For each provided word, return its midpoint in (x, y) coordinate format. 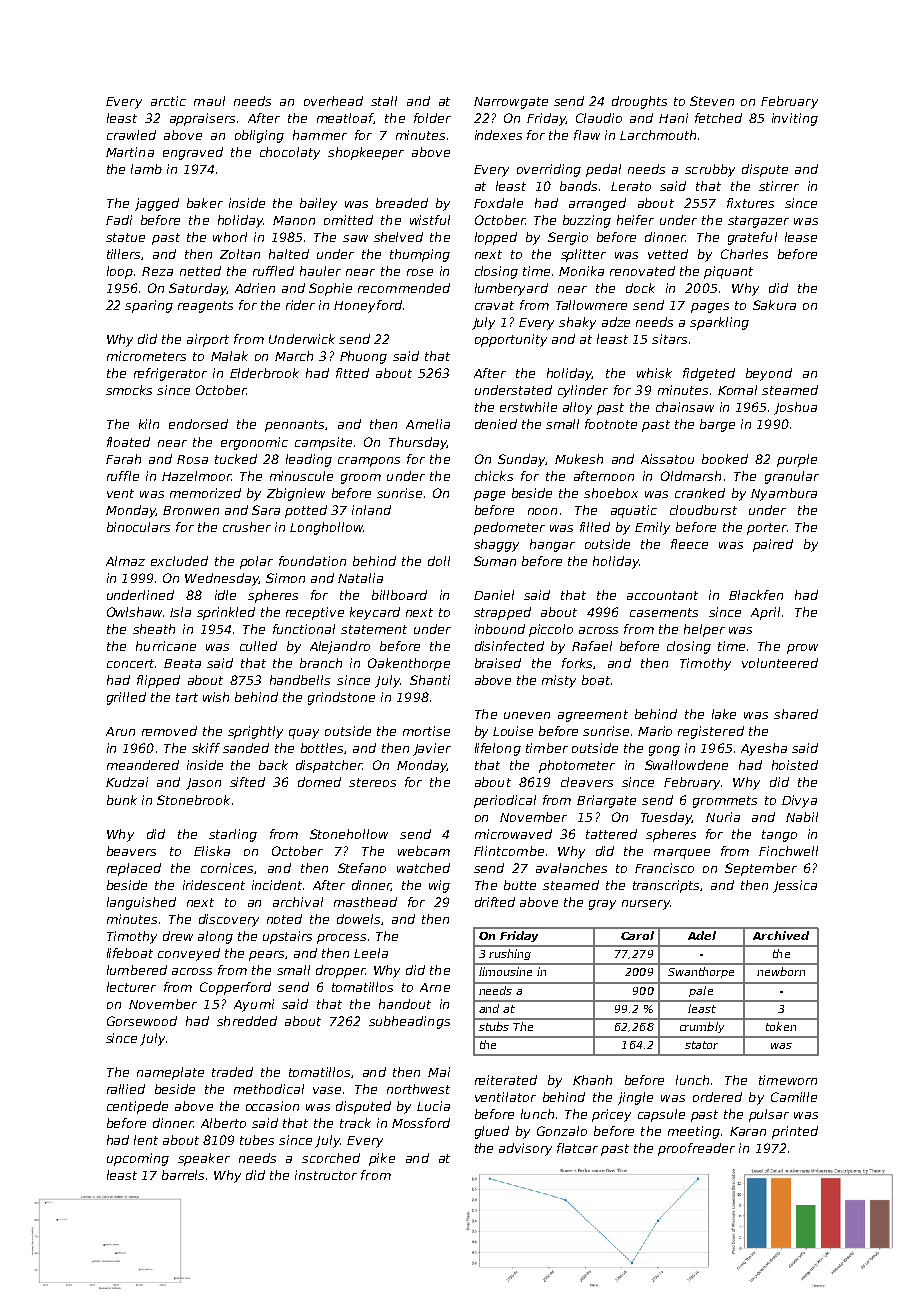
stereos (372, 782)
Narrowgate (511, 103)
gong (664, 751)
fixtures (750, 203)
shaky (577, 323)
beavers (131, 851)
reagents (205, 307)
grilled (126, 698)
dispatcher (329, 766)
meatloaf (345, 118)
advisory (525, 1149)
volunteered (780, 663)
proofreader (696, 1149)
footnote (611, 424)
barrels (183, 1175)
